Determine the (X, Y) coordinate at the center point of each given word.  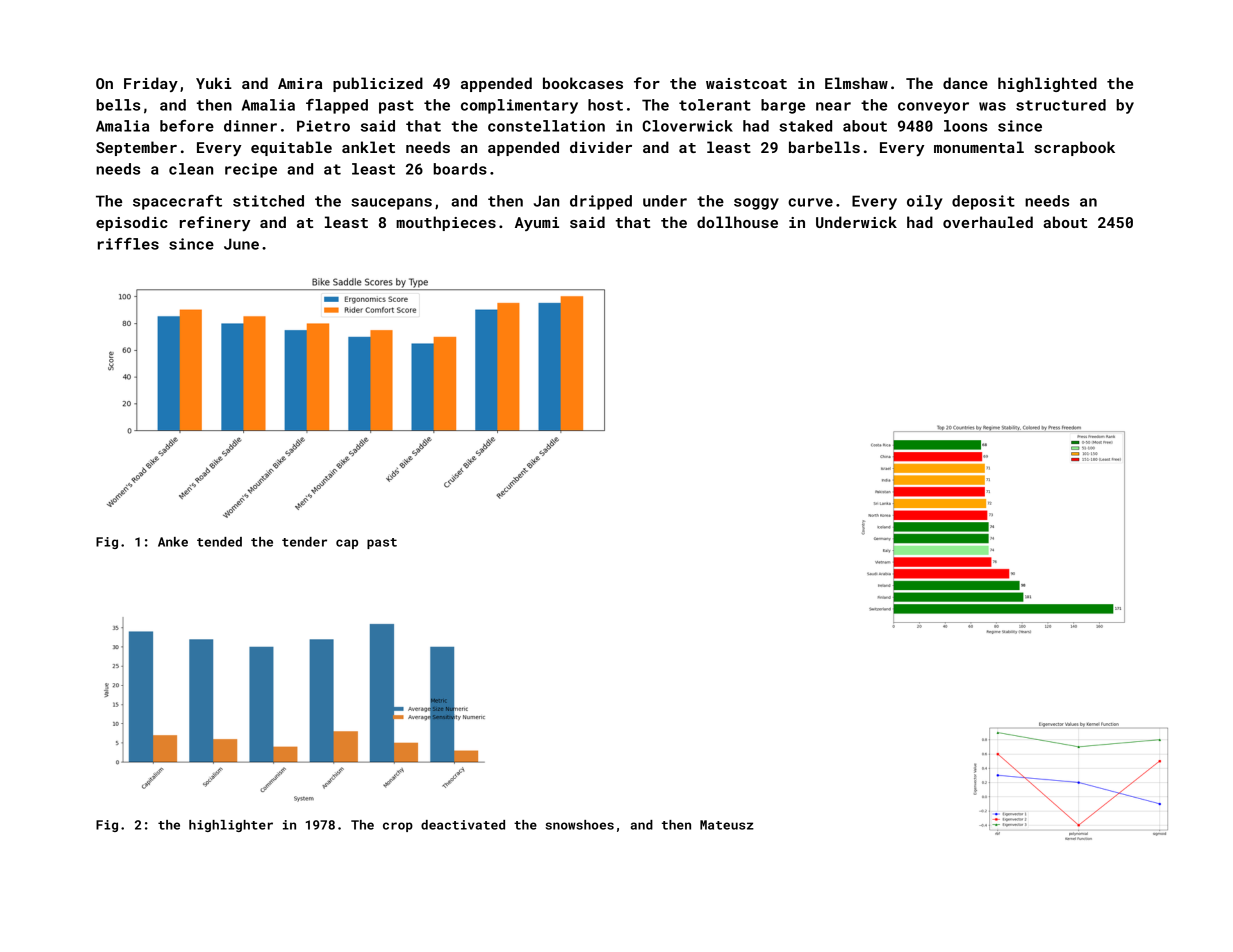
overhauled (988, 222)
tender (304, 542)
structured (1061, 105)
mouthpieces (446, 223)
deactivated (463, 825)
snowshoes (580, 825)
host (605, 105)
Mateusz (727, 825)
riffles (128, 244)
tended (219, 542)
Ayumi (537, 224)
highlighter (231, 826)
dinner (250, 126)
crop (398, 827)
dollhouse (737, 222)
